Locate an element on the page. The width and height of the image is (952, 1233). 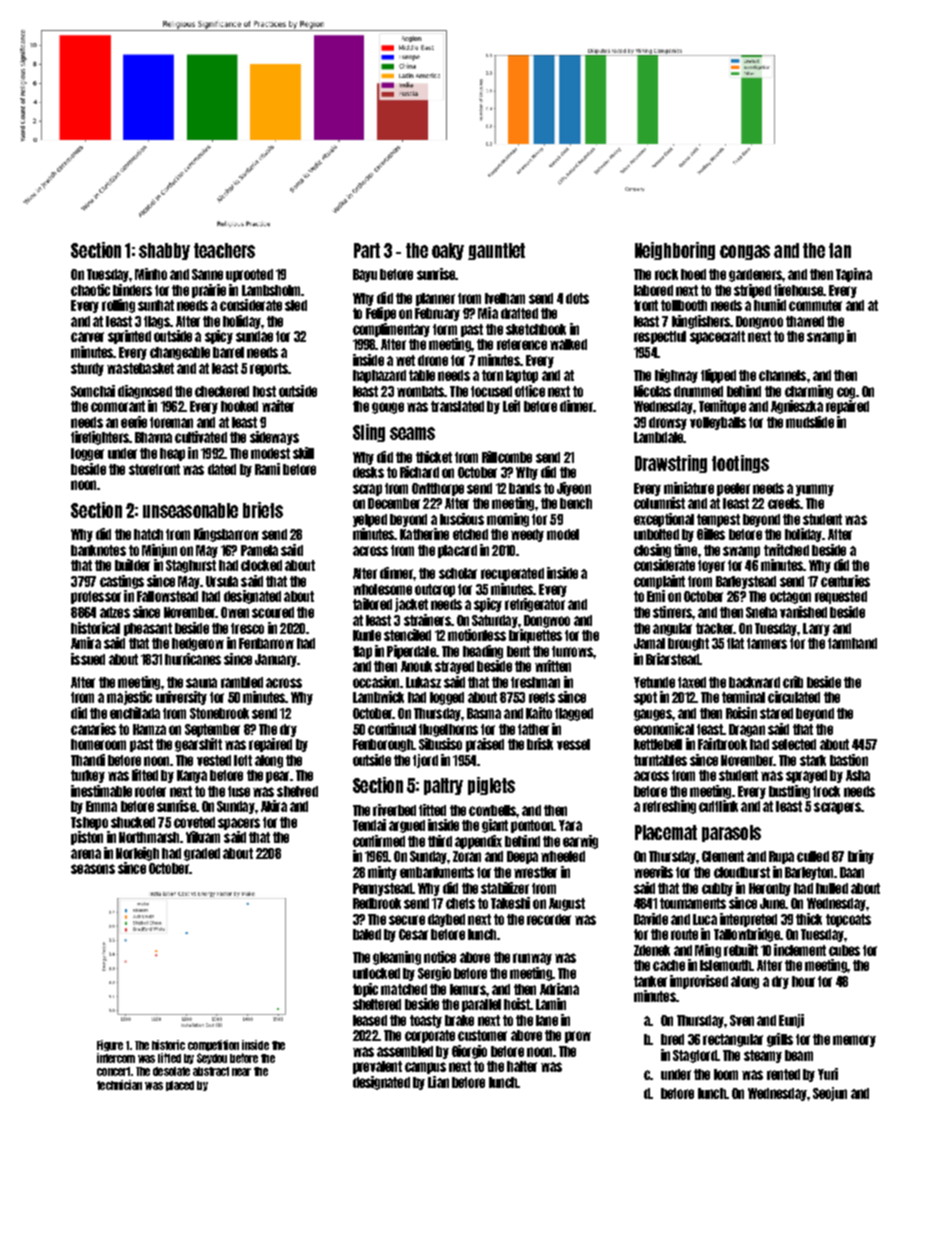
Tapiwa is located at coordinates (854, 275).
